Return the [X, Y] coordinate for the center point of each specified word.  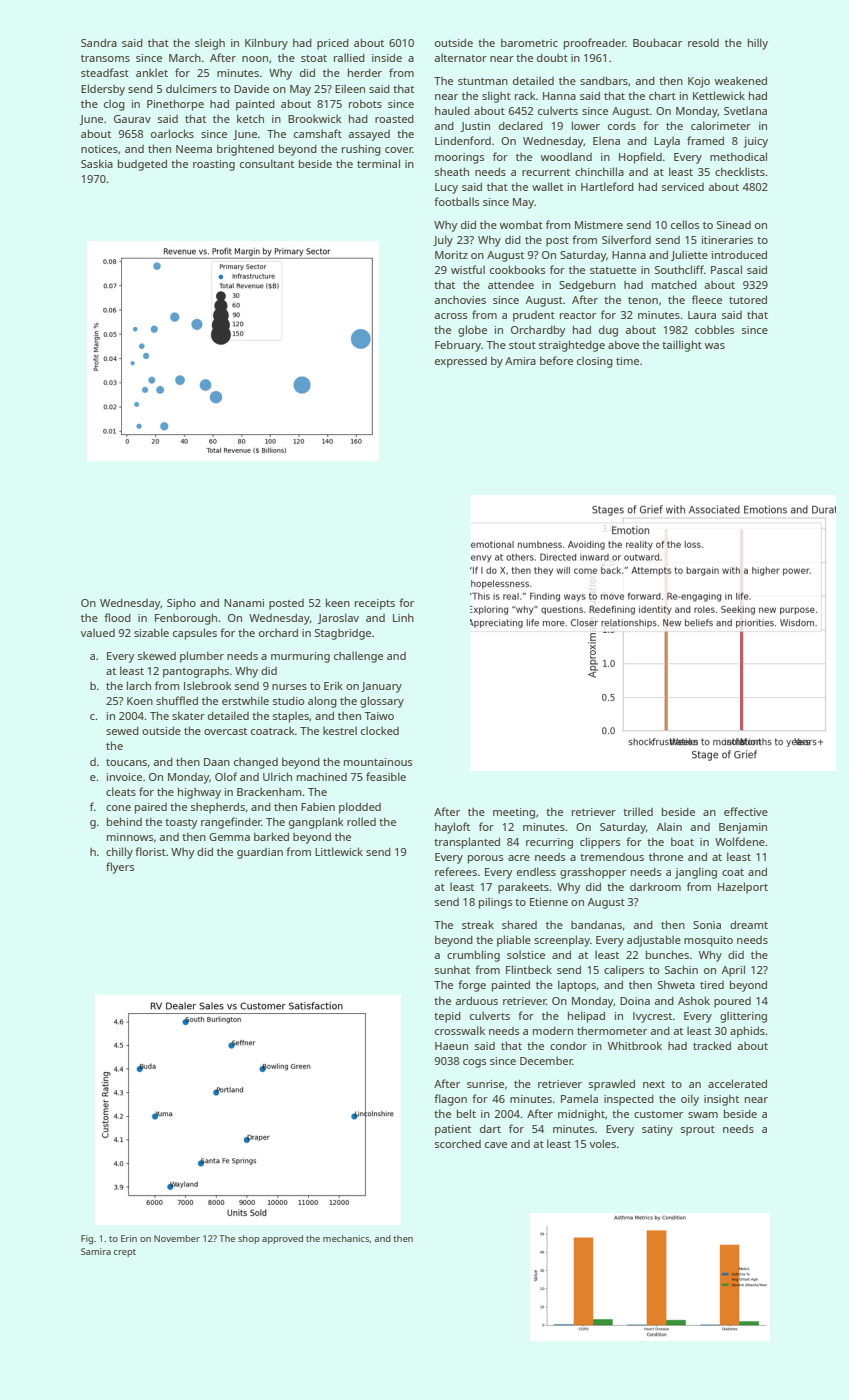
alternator [461, 57]
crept [125, 1253]
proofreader [595, 44]
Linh [403, 618]
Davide [251, 89]
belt [466, 1113]
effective [746, 811]
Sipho [181, 604]
